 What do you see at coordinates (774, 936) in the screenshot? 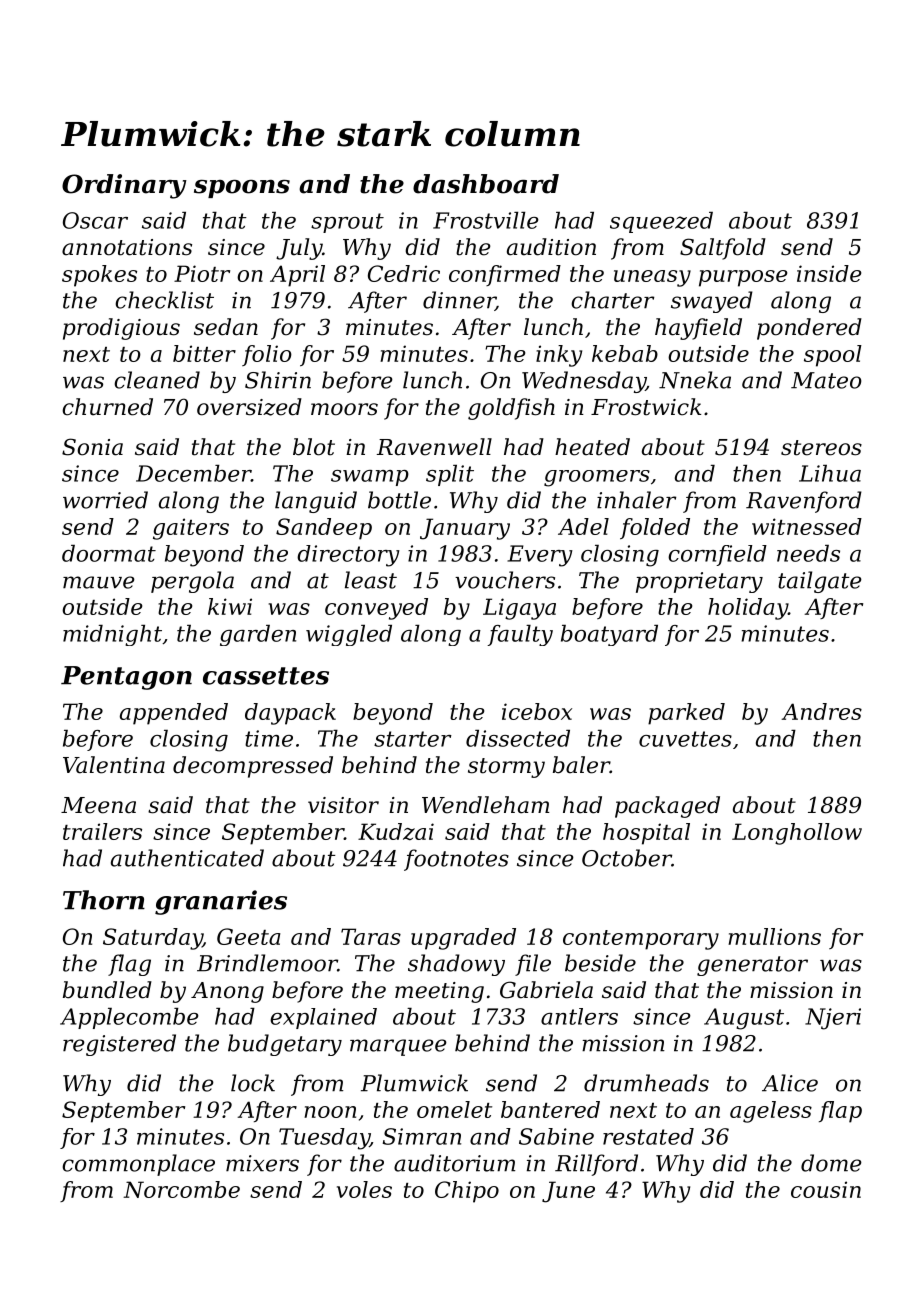
I see `mullions` at bounding box center [774, 936].
